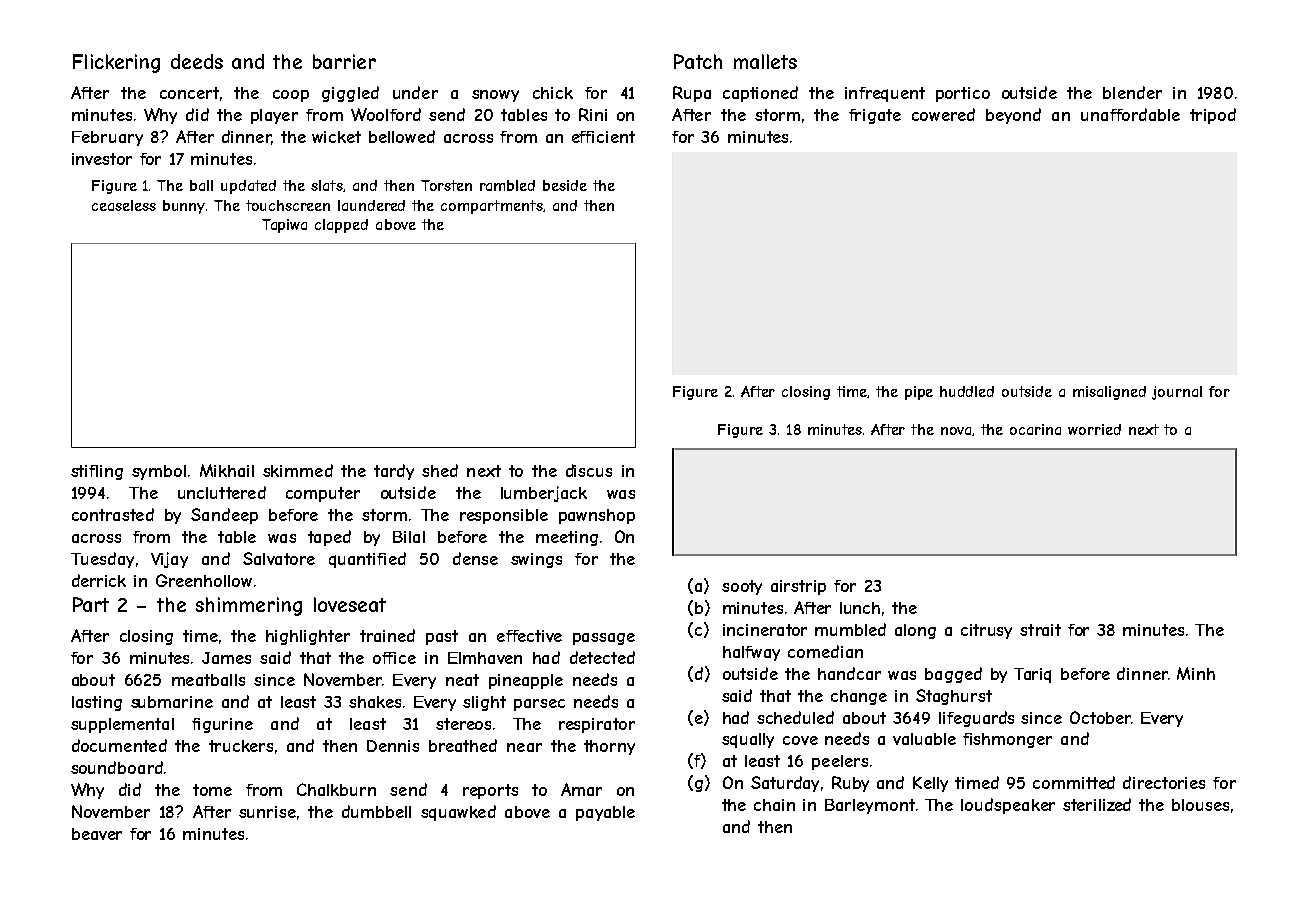 This screenshot has height=924, width=1308. What do you see at coordinates (603, 137) in the screenshot?
I see `efficient` at bounding box center [603, 137].
